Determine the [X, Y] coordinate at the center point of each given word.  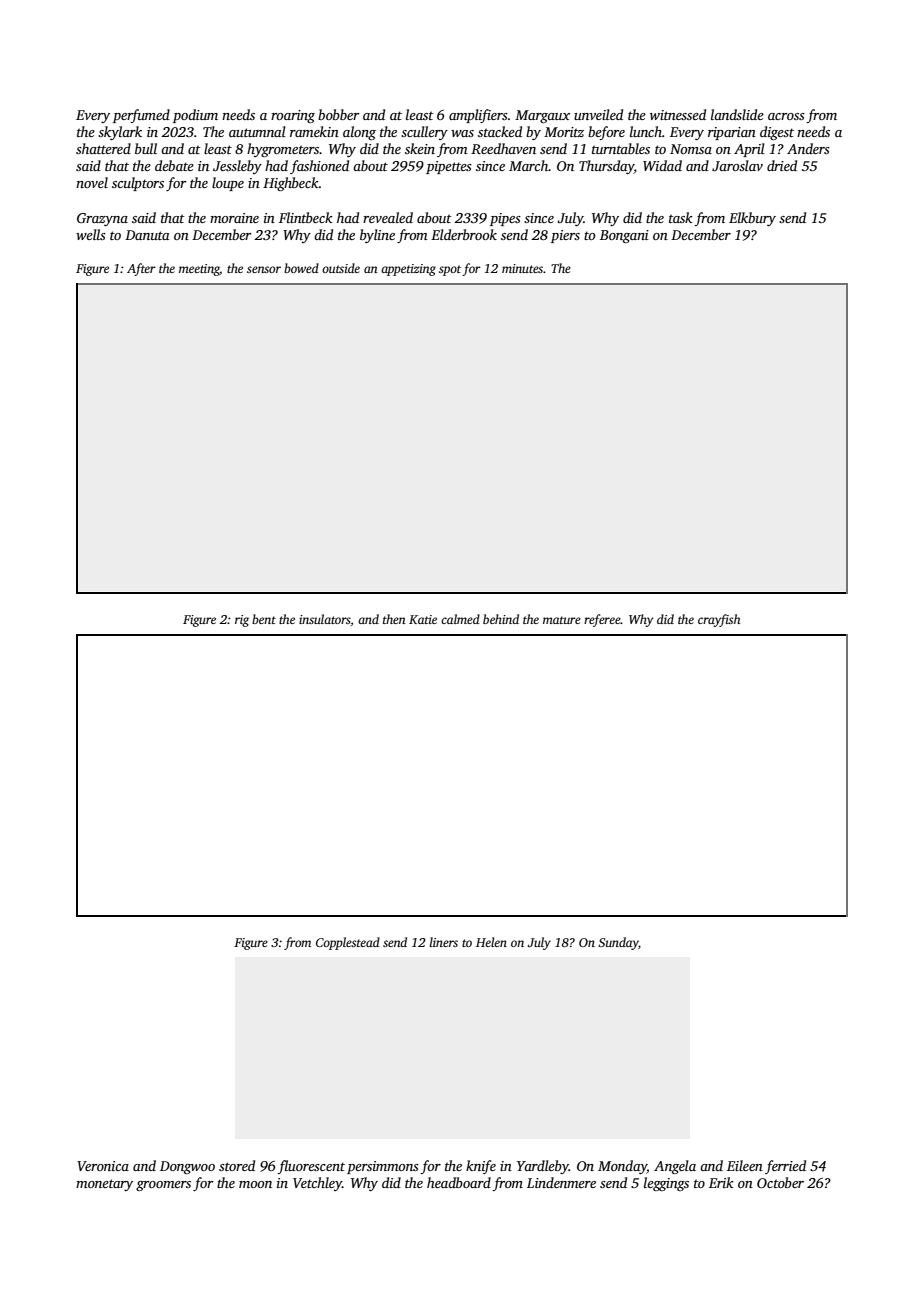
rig [242, 621]
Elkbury [752, 219]
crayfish [719, 620]
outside [341, 268]
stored [237, 1165]
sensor [264, 269]
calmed [460, 619]
